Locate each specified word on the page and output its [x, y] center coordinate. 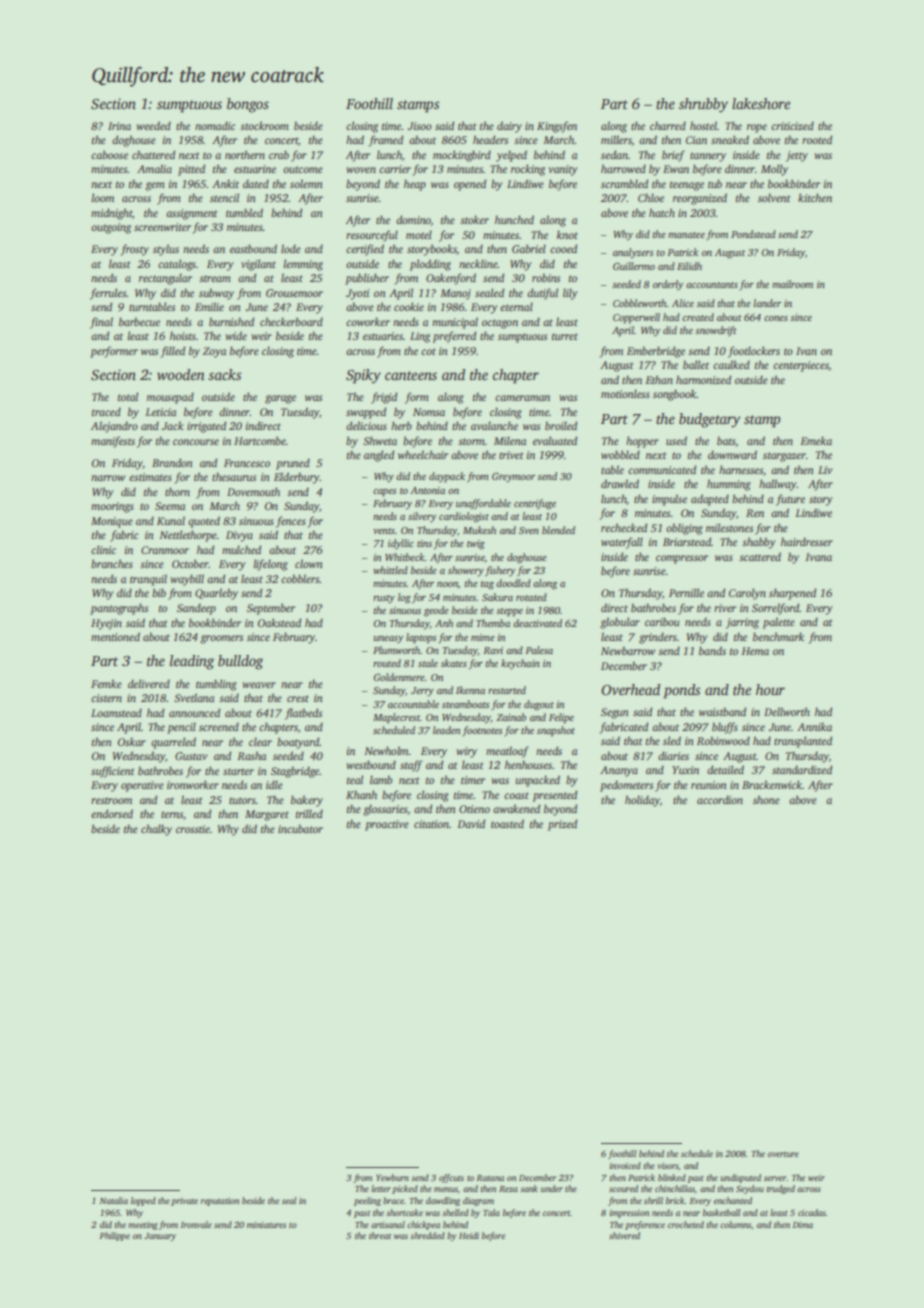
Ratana [490, 1178]
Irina [119, 126]
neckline [478, 263]
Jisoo [420, 126]
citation [431, 824]
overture [783, 1154]
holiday [642, 801]
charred [668, 125]
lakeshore [761, 103]
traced [106, 411]
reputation [220, 1201]
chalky [156, 830]
